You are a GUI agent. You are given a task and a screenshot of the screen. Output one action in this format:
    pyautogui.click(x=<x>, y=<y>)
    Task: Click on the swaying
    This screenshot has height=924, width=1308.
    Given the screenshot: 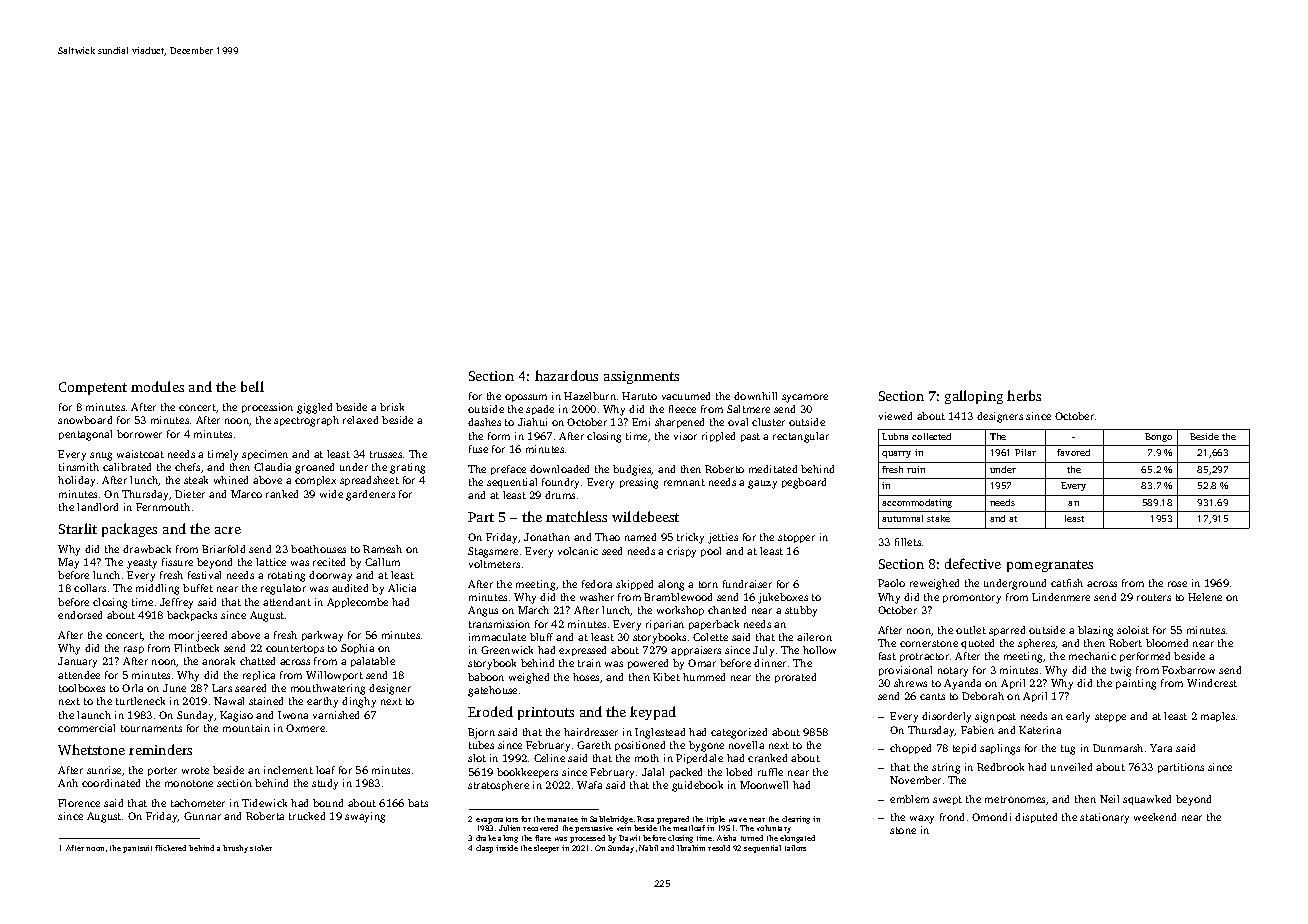 What is the action you would take?
    pyautogui.click(x=365, y=817)
